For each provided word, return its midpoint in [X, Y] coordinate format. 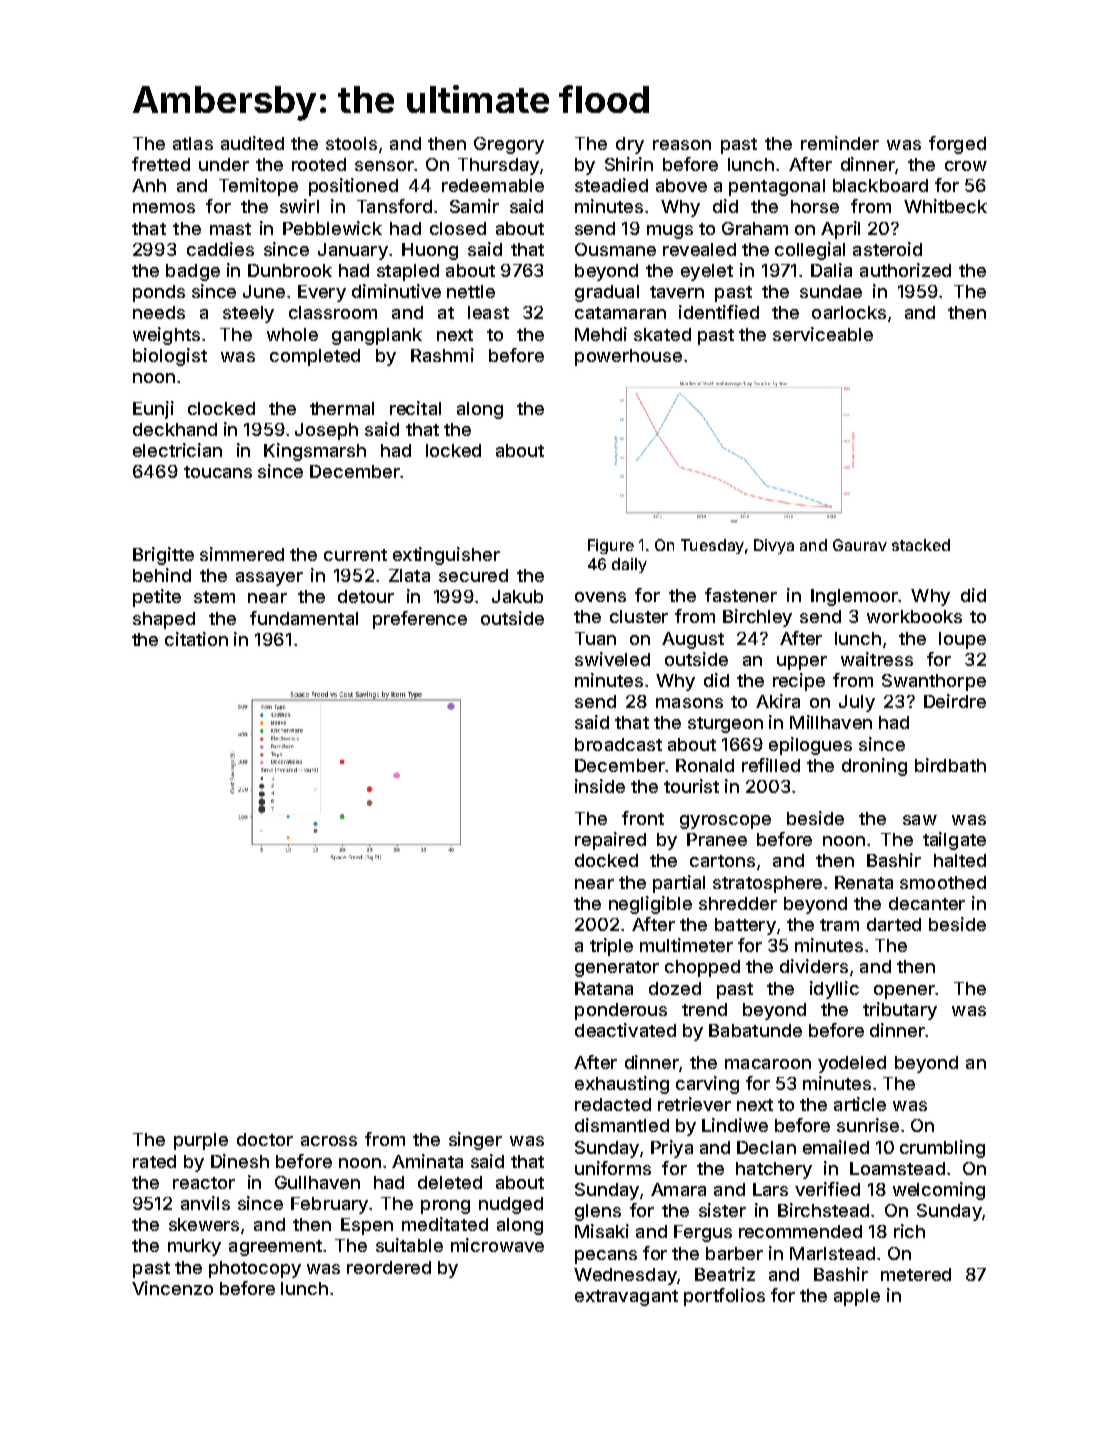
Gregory [509, 145]
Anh [149, 185]
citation [196, 639]
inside [600, 786]
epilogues [810, 746]
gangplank [377, 336]
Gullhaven [317, 1182]
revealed [699, 249]
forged [957, 145]
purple [201, 1141]
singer [475, 1141]
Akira [778, 701]
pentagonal [777, 187]
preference [420, 620]
